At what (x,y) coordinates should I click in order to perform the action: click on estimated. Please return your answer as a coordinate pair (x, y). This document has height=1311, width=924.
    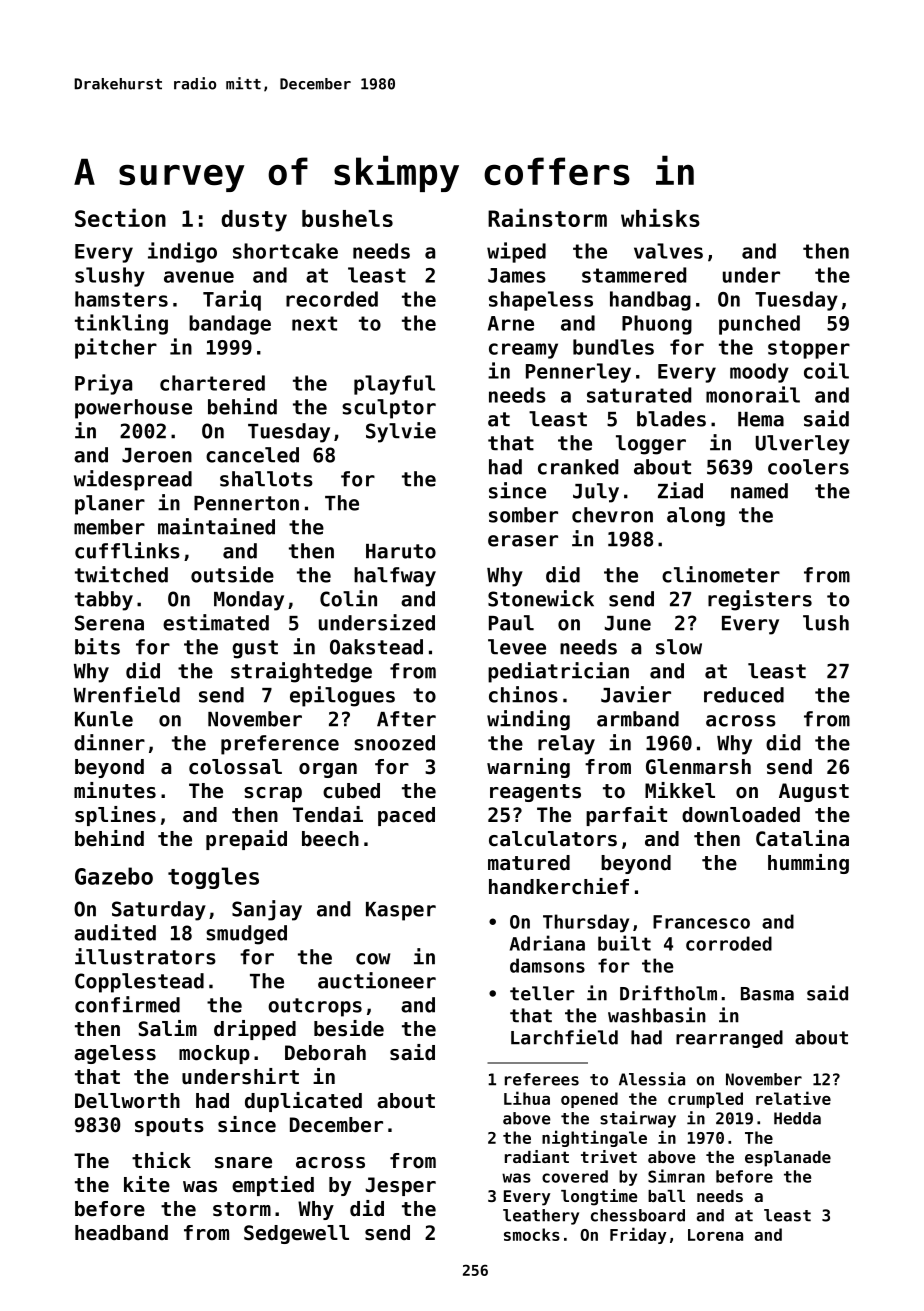
    Looking at the image, I should click on (216, 622).
